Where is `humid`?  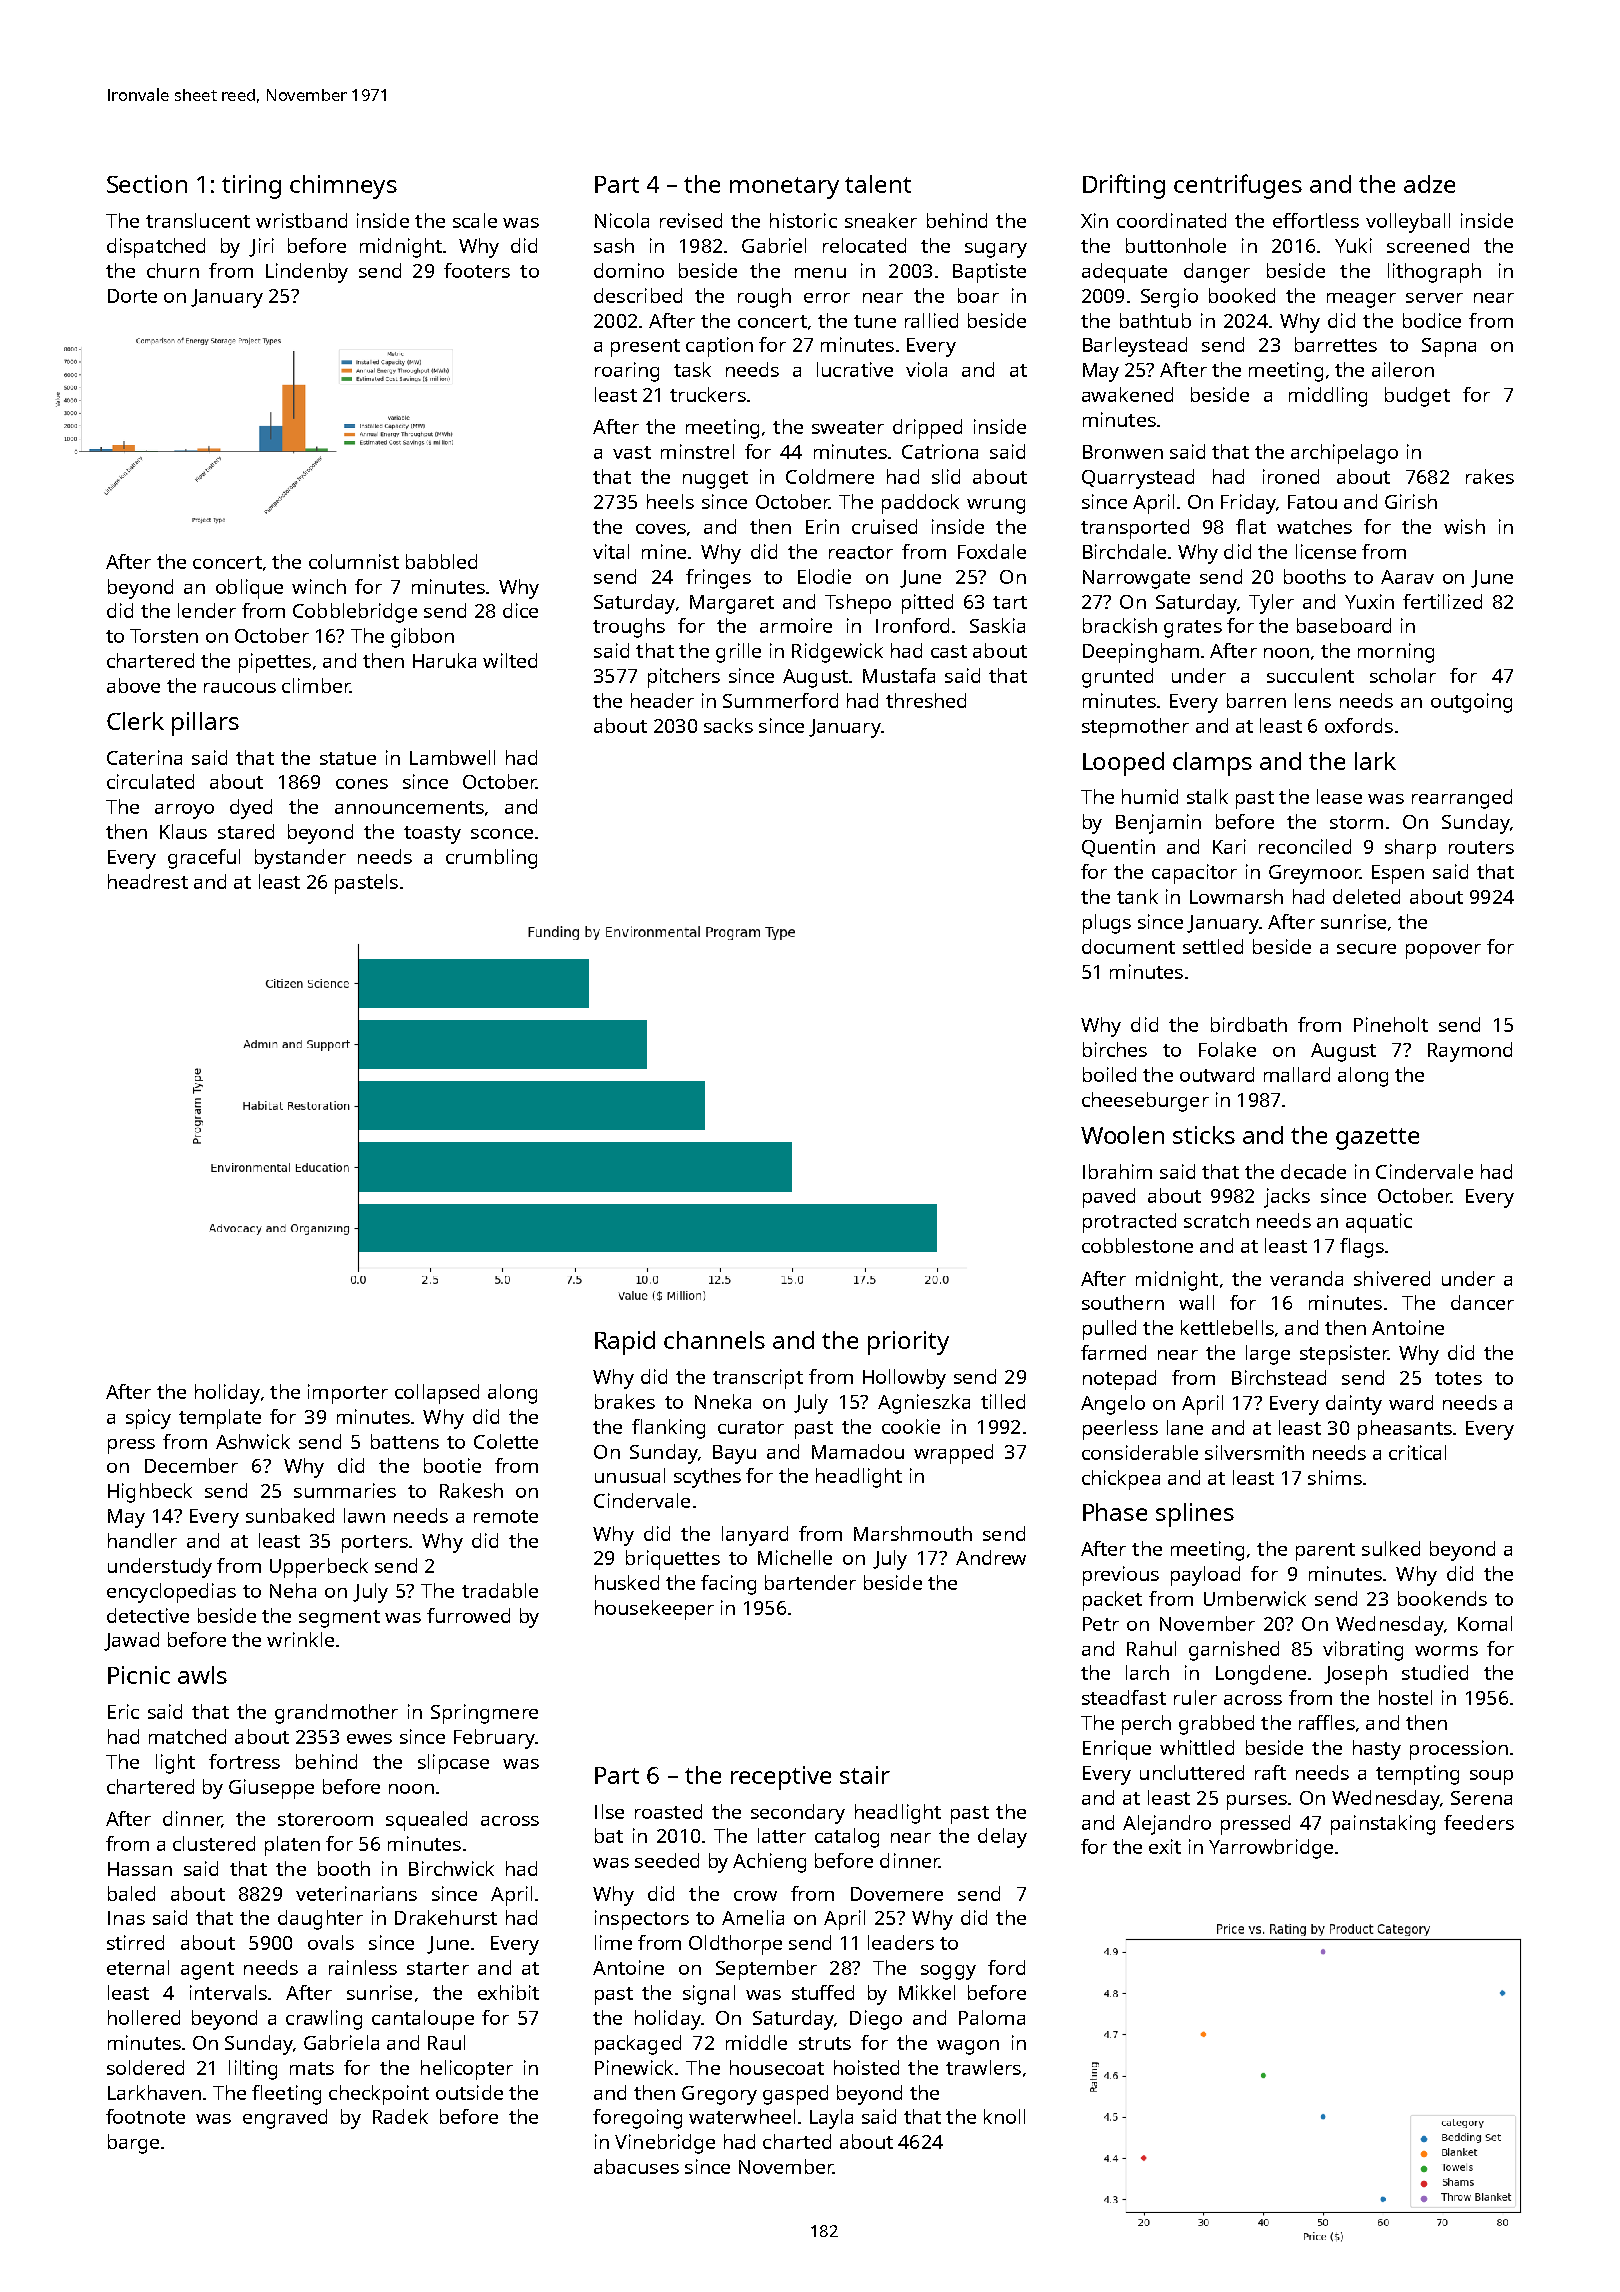 humid is located at coordinates (1150, 796).
